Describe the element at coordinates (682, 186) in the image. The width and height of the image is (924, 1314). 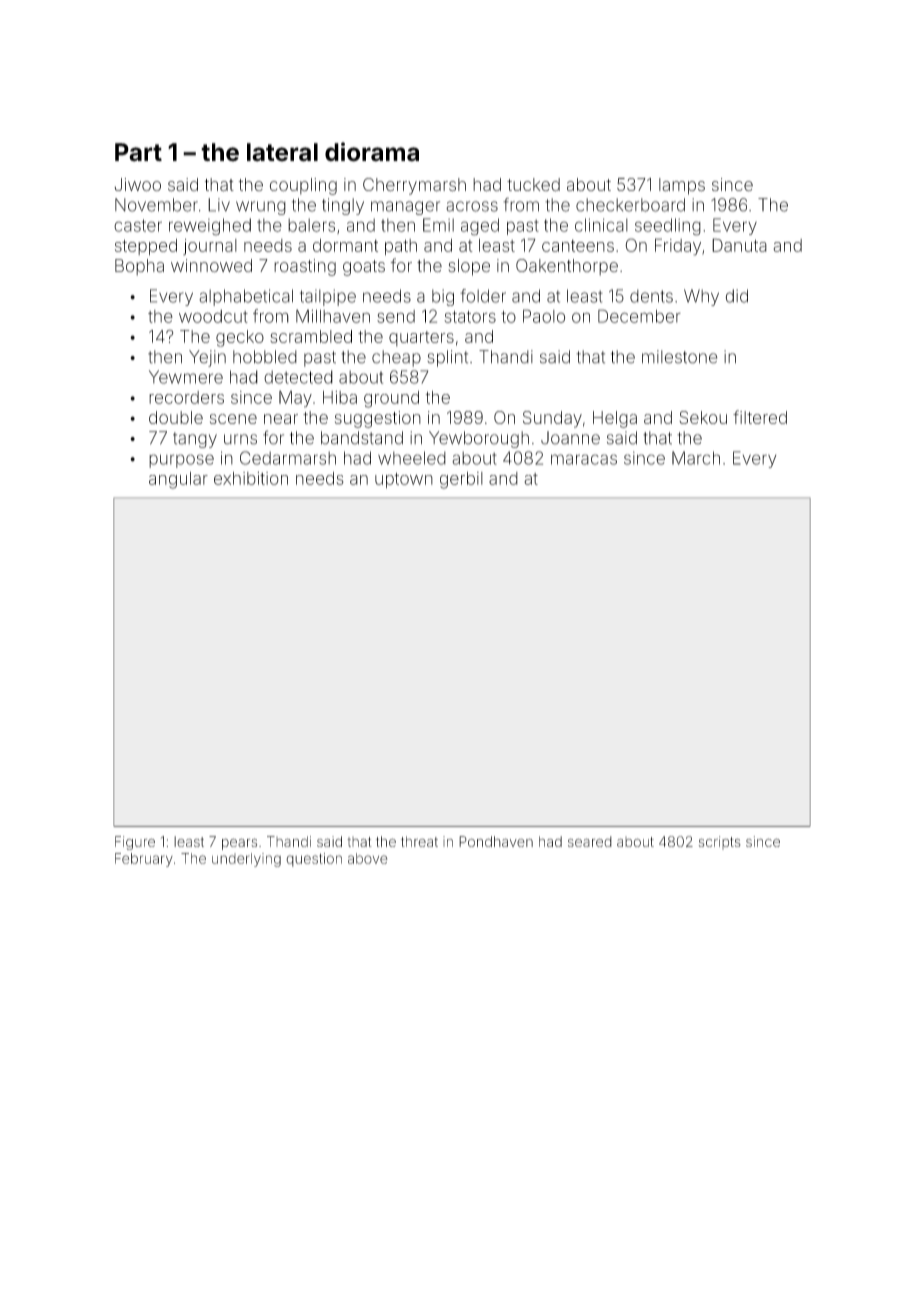
I see `lamps` at that location.
